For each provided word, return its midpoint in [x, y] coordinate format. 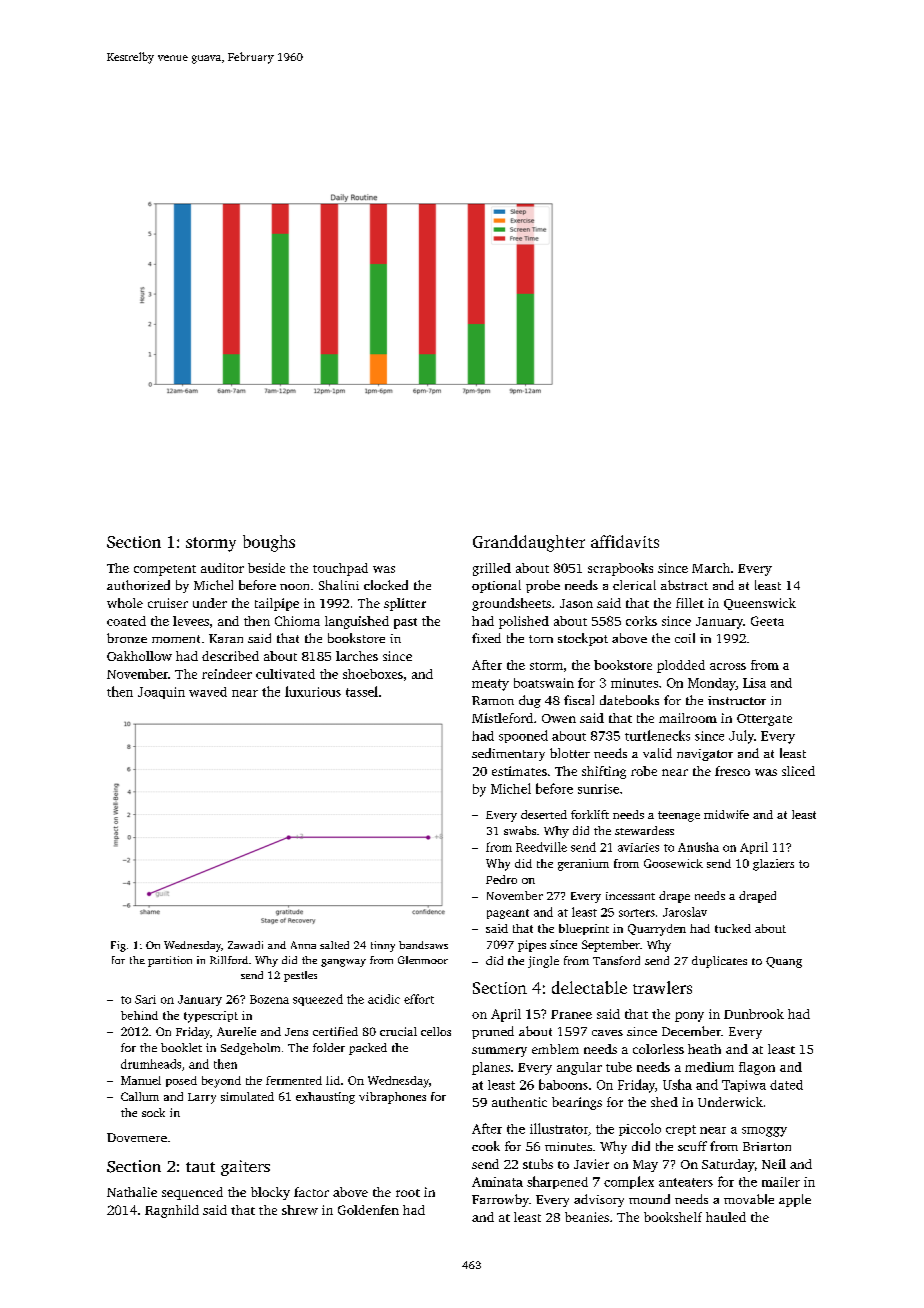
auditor [222, 568]
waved [208, 692]
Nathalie [132, 1192]
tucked [733, 928]
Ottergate [764, 720]
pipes [532, 946]
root [408, 1193]
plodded [681, 666]
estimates [519, 771]
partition [170, 961]
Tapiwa [744, 1086]
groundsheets [511, 604]
